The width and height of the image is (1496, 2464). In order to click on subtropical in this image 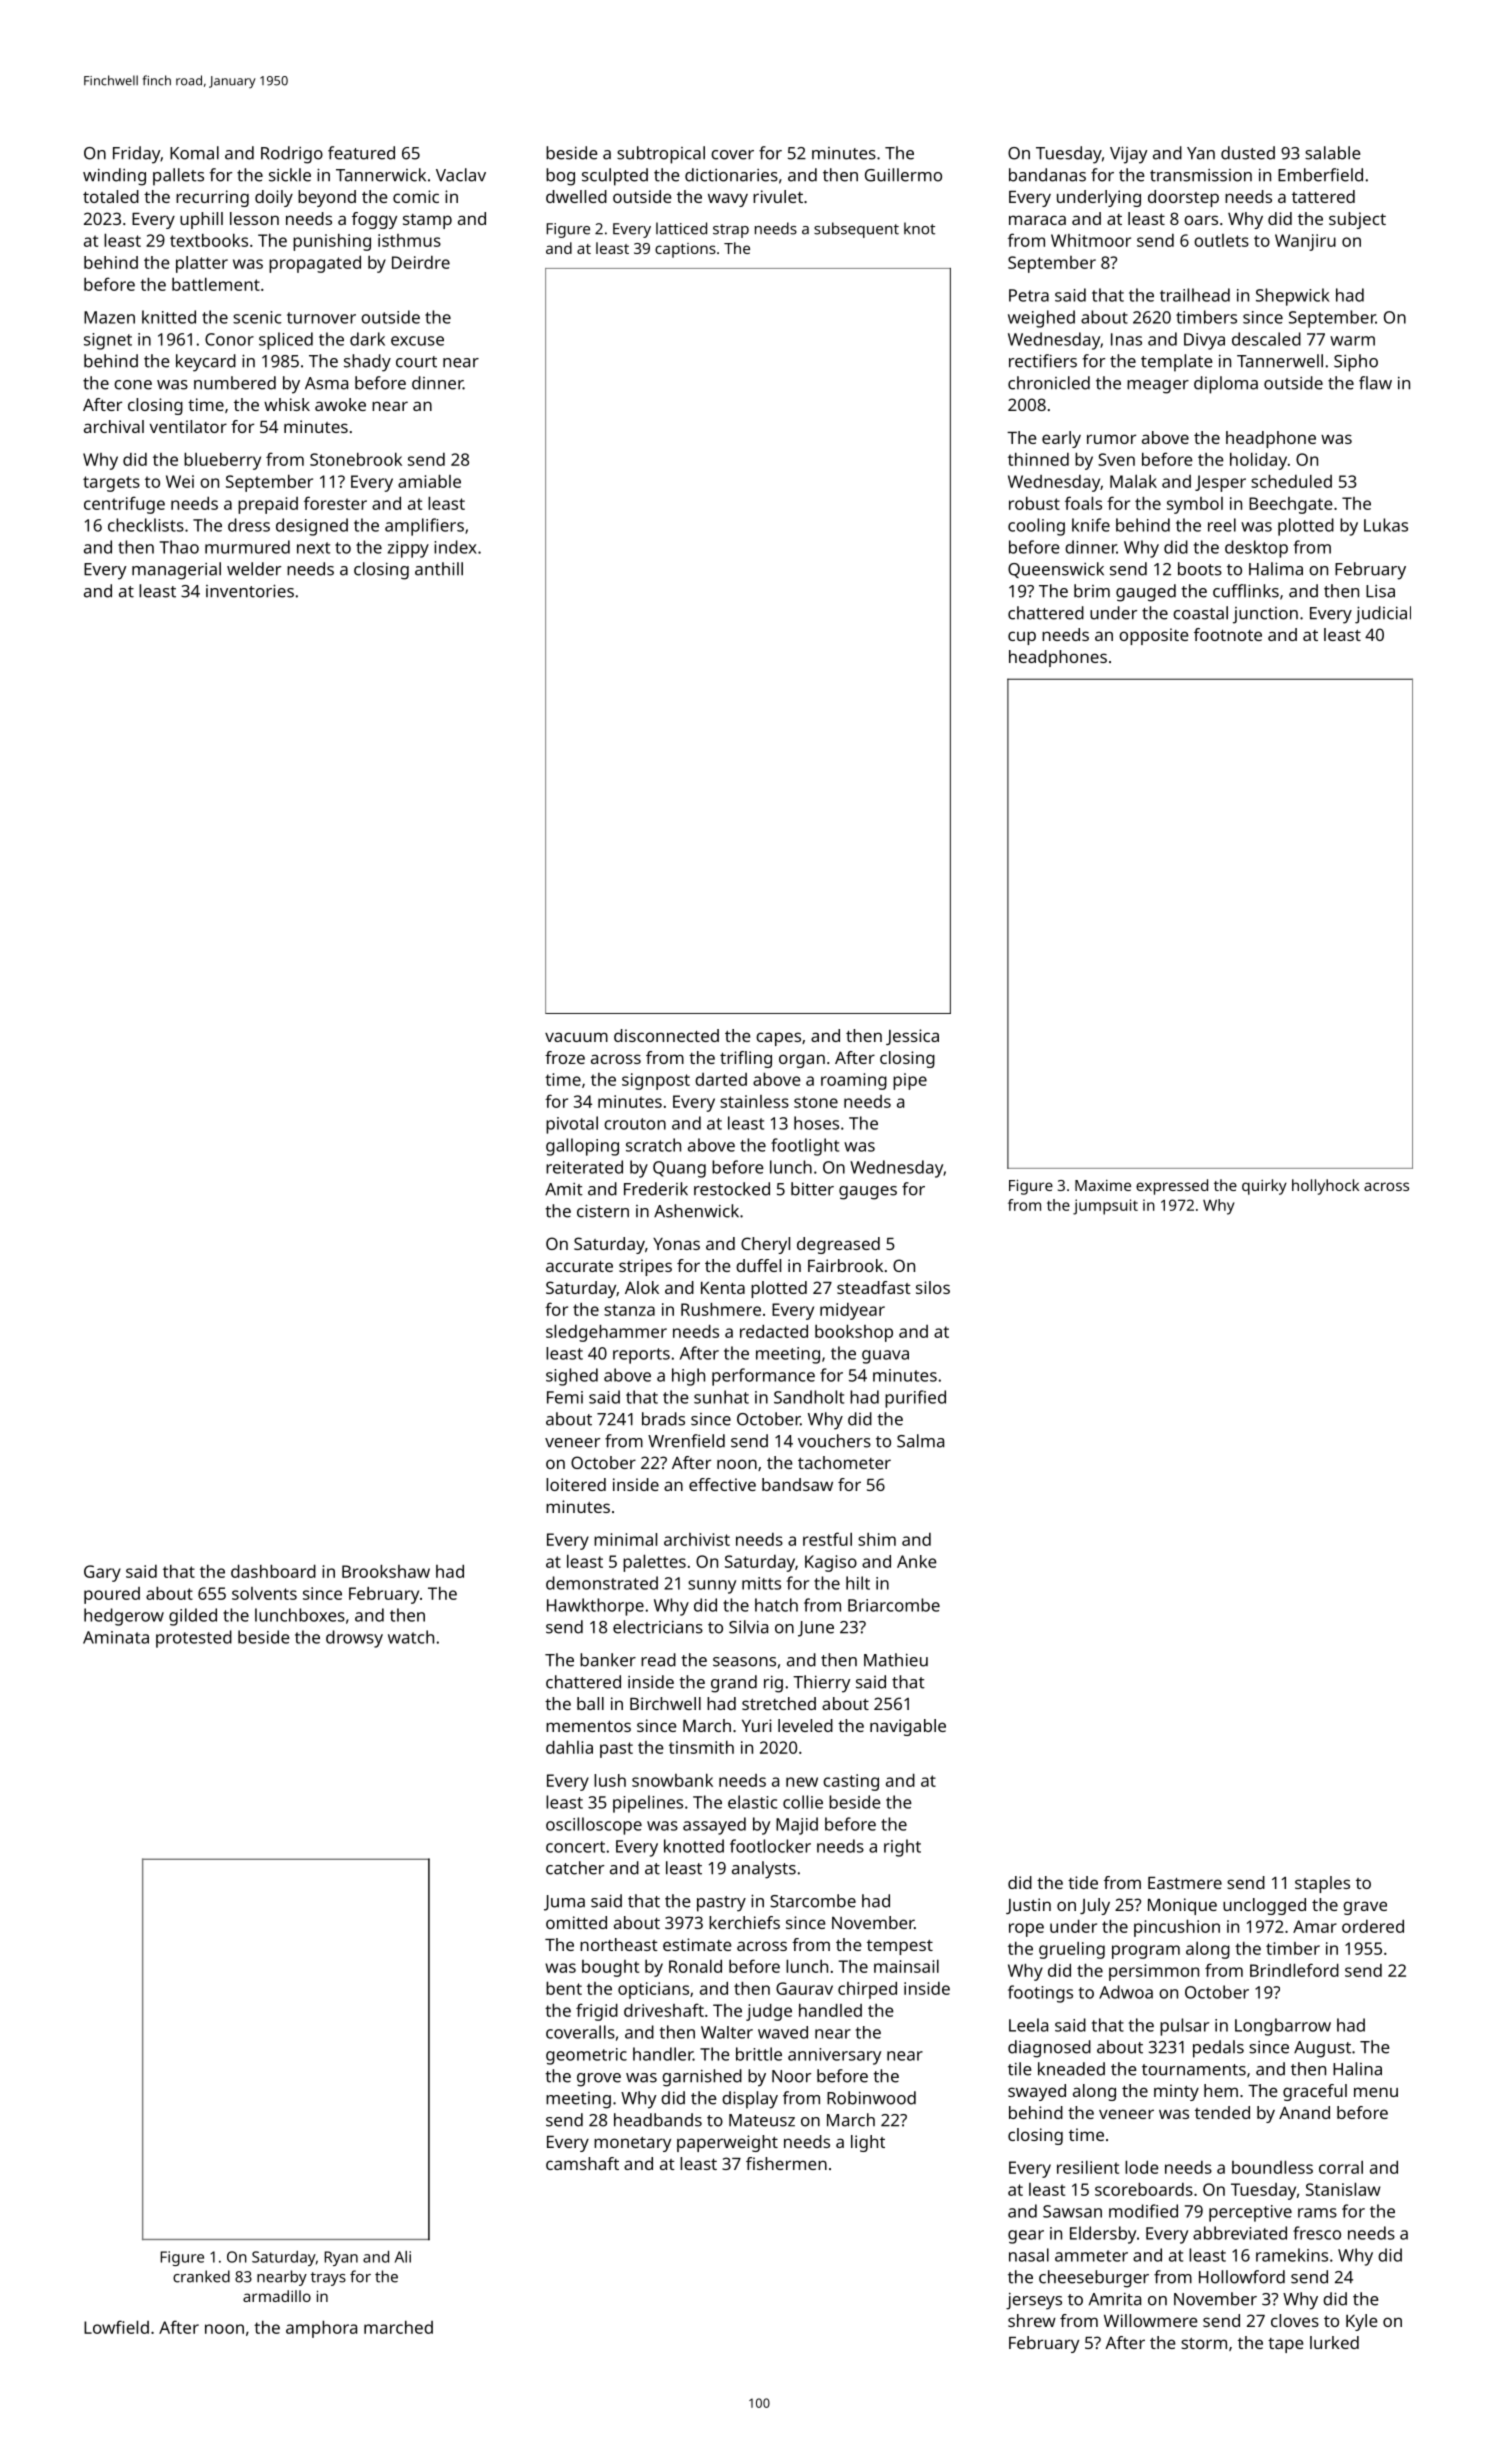, I will do `click(661, 155)`.
